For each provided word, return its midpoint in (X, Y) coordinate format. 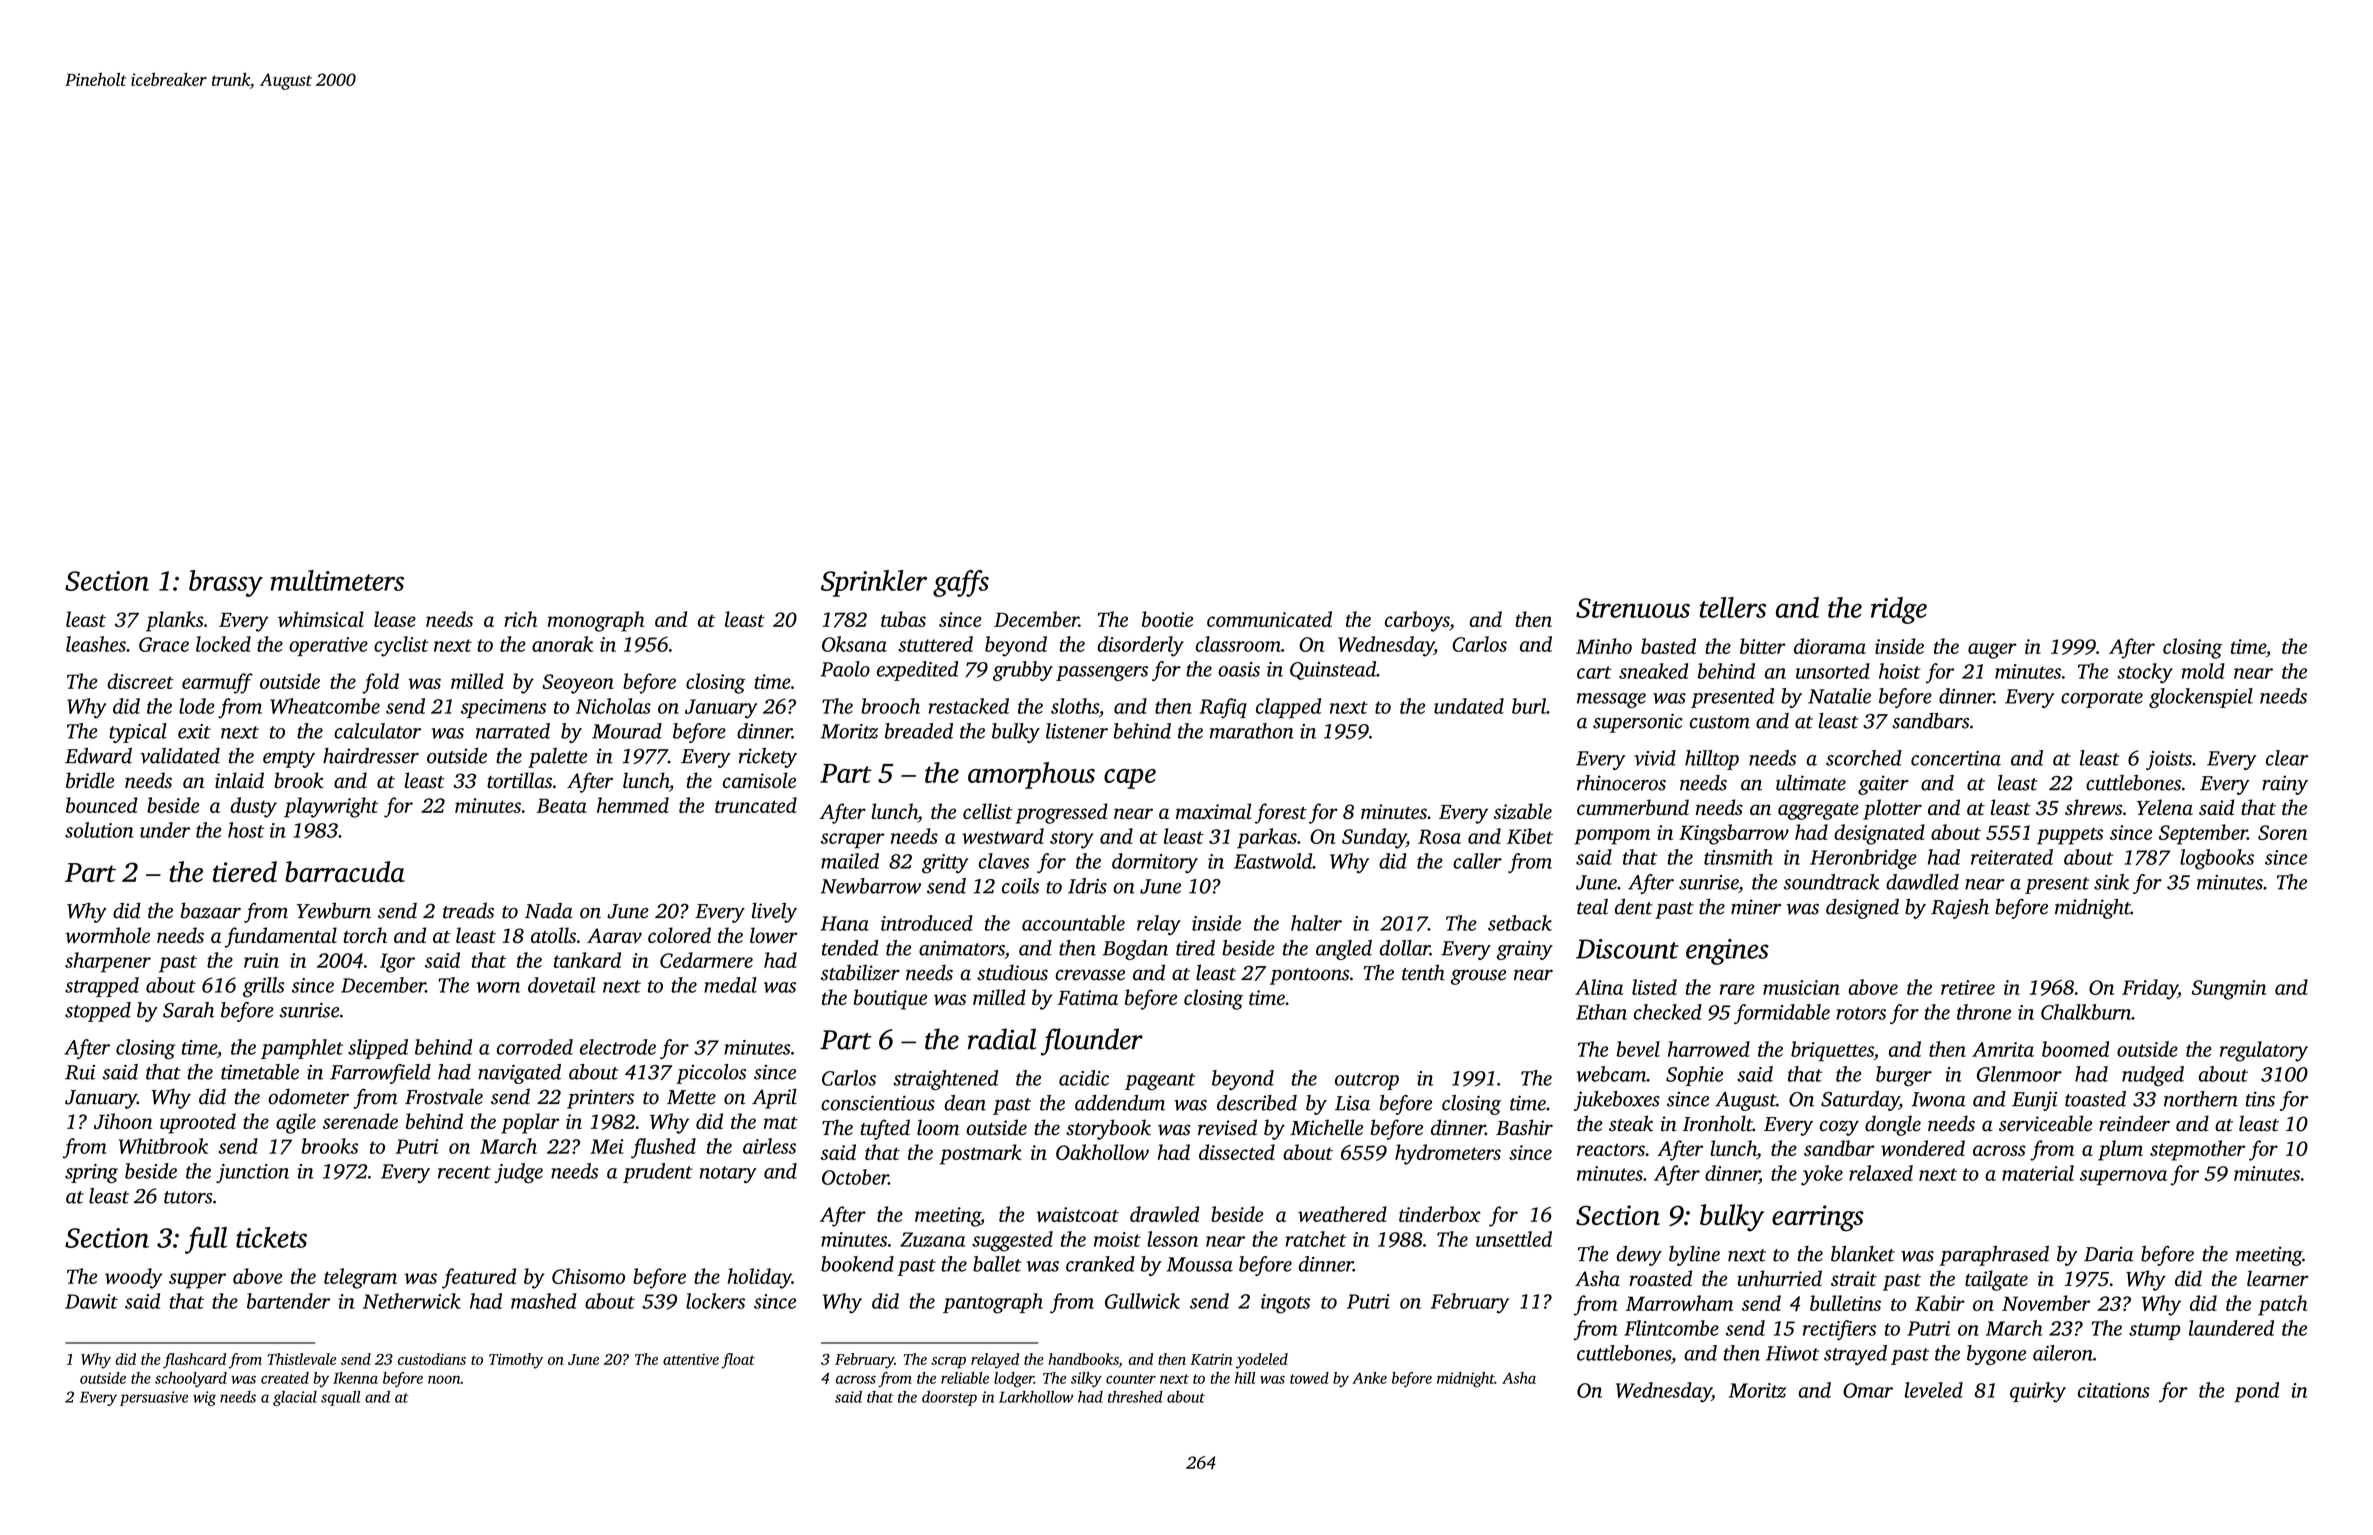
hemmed (633, 805)
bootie (1167, 619)
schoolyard (191, 1379)
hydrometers (1448, 1154)
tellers (1733, 607)
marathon (1252, 731)
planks (175, 621)
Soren (2282, 832)
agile (296, 1123)
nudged (2153, 1076)
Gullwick (1142, 1301)
